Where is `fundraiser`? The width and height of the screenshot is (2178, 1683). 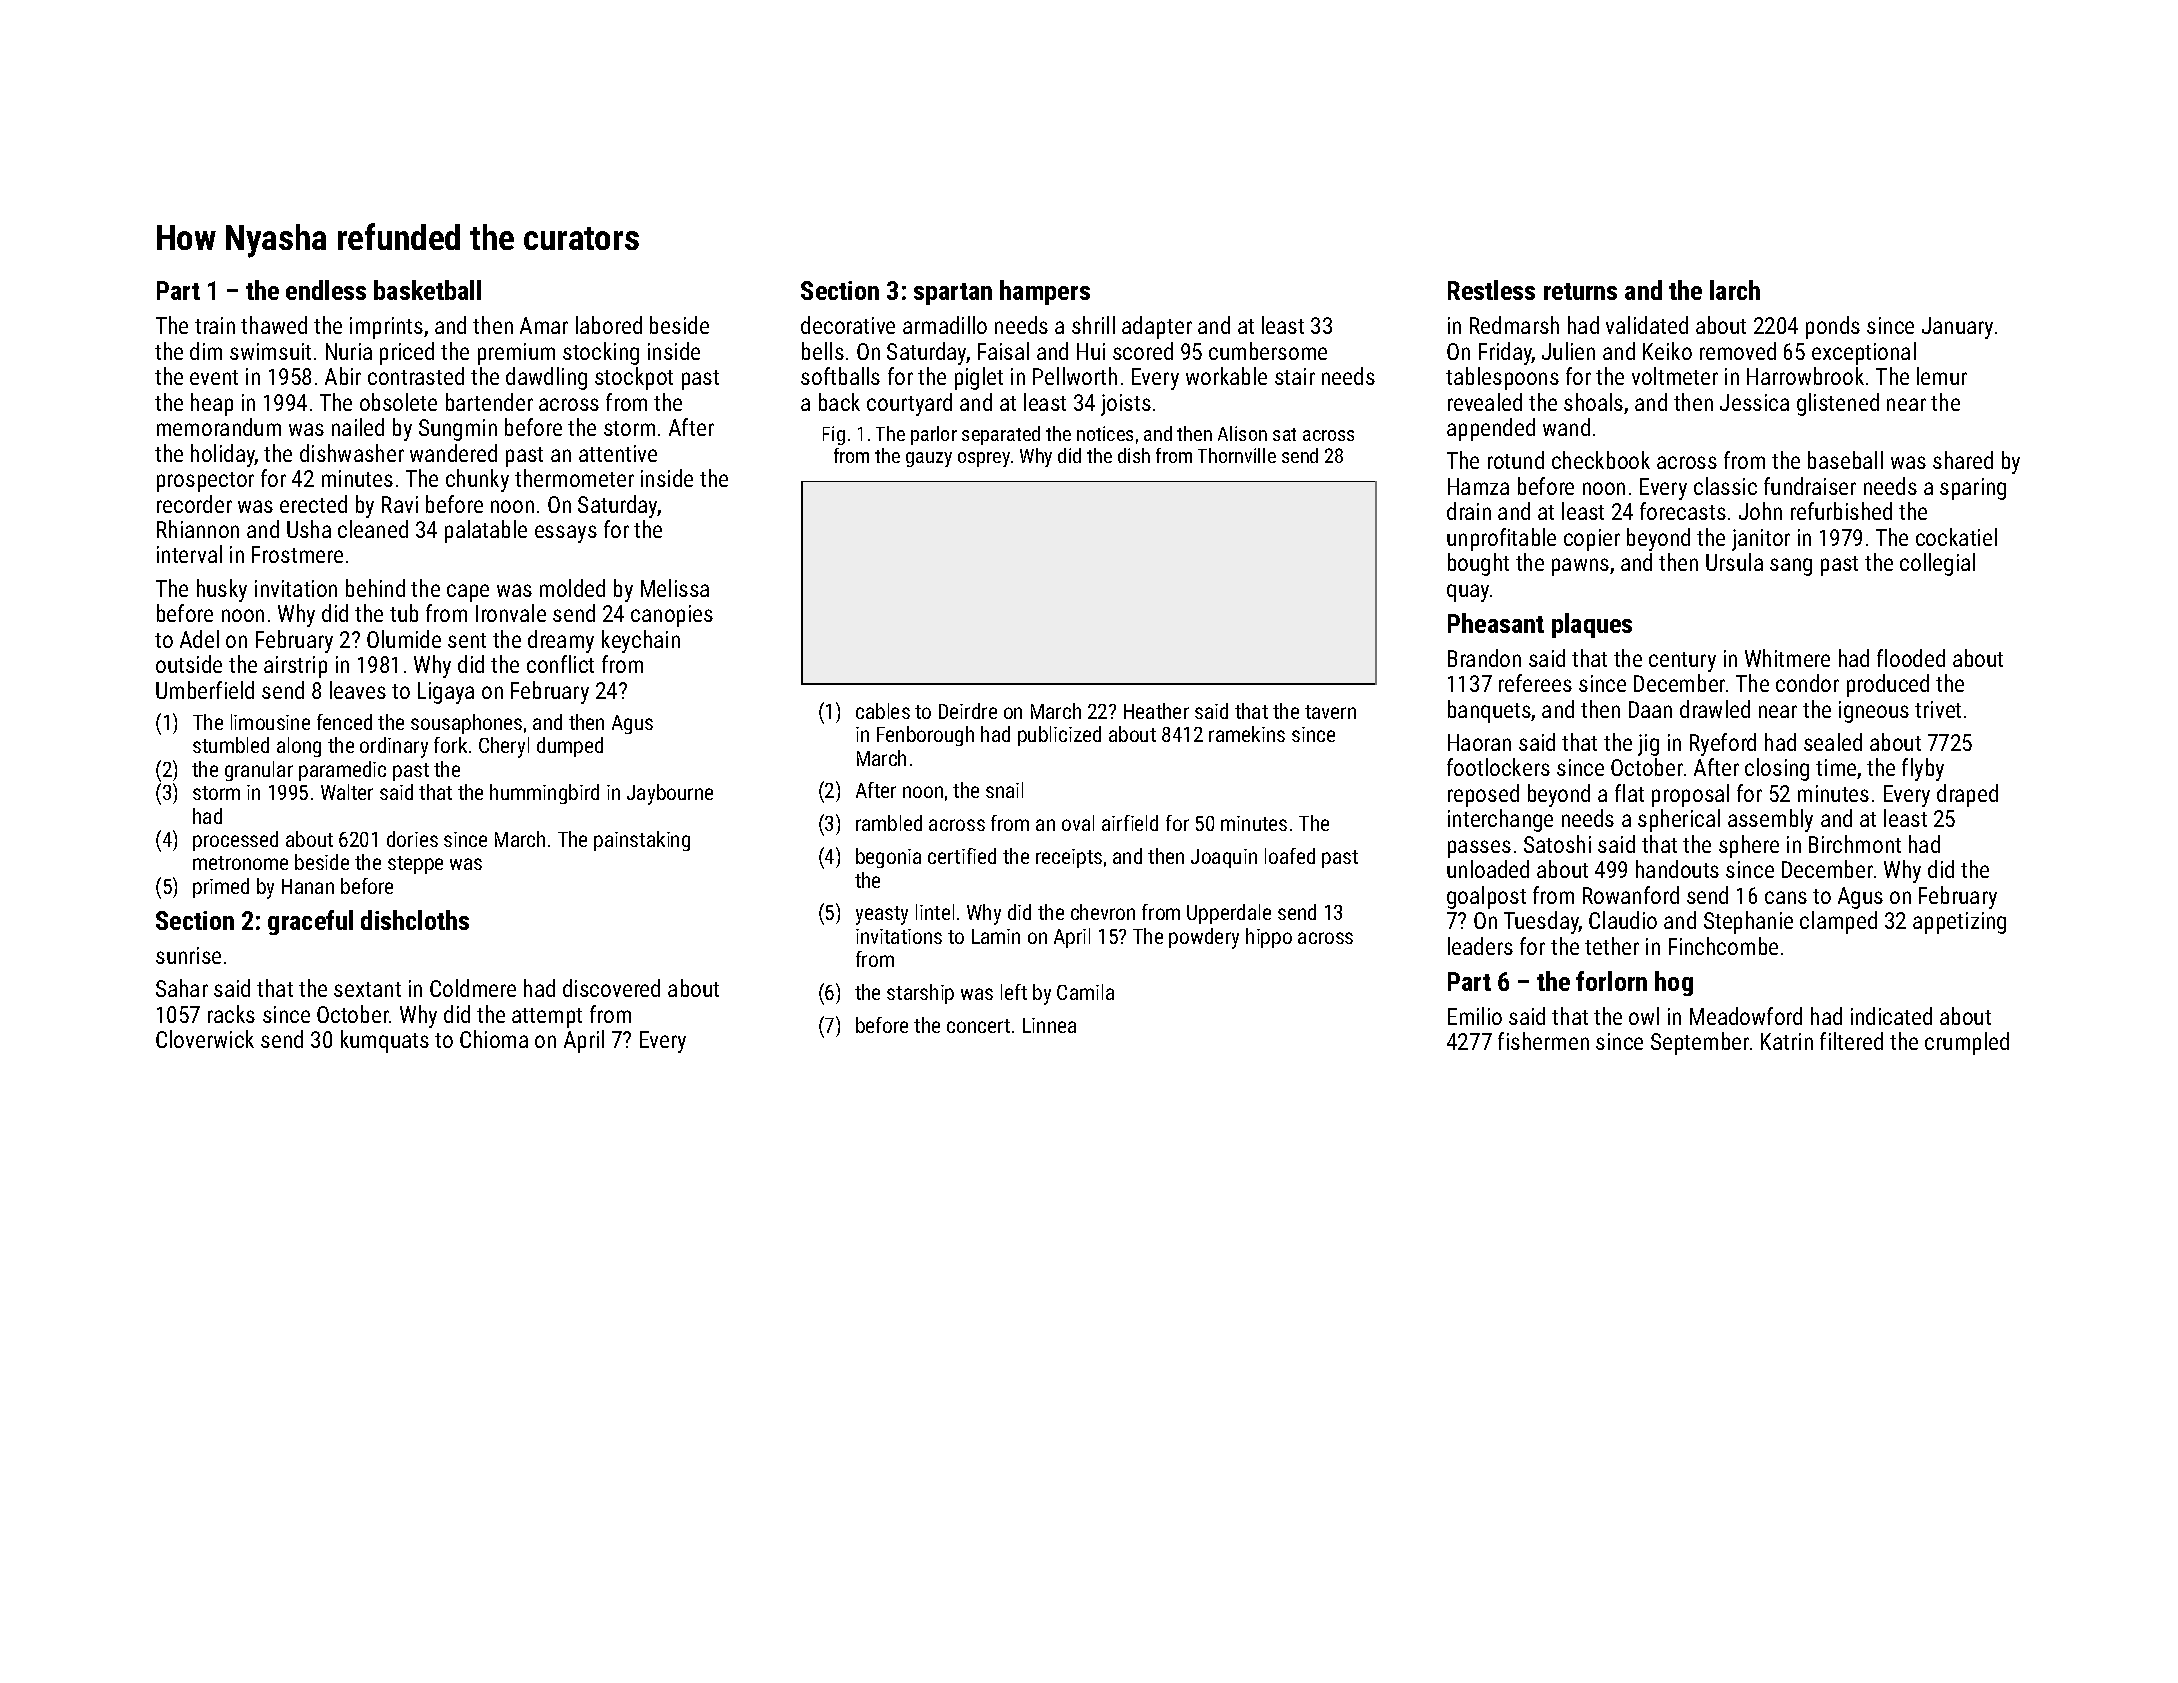
fundraiser is located at coordinates (1810, 486).
